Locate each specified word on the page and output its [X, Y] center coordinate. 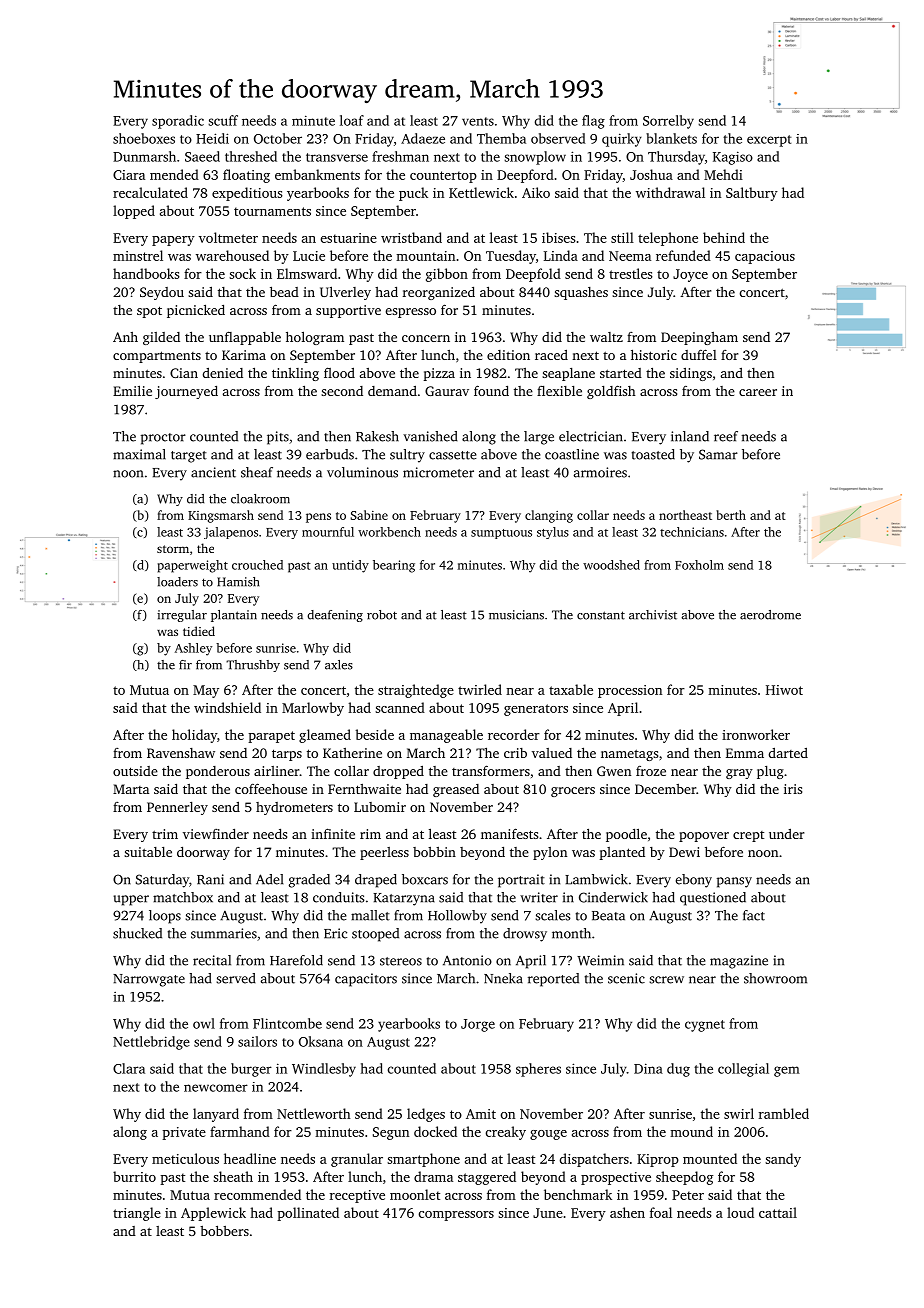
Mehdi [723, 174]
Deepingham [699, 338]
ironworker [756, 734]
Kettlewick [481, 192]
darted [788, 753]
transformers [491, 770]
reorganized [439, 293]
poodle [626, 835]
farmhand [240, 1131]
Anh [125, 337]
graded [309, 881]
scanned [400, 707]
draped [376, 881]
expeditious [247, 194]
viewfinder [216, 834]
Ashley [193, 649]
